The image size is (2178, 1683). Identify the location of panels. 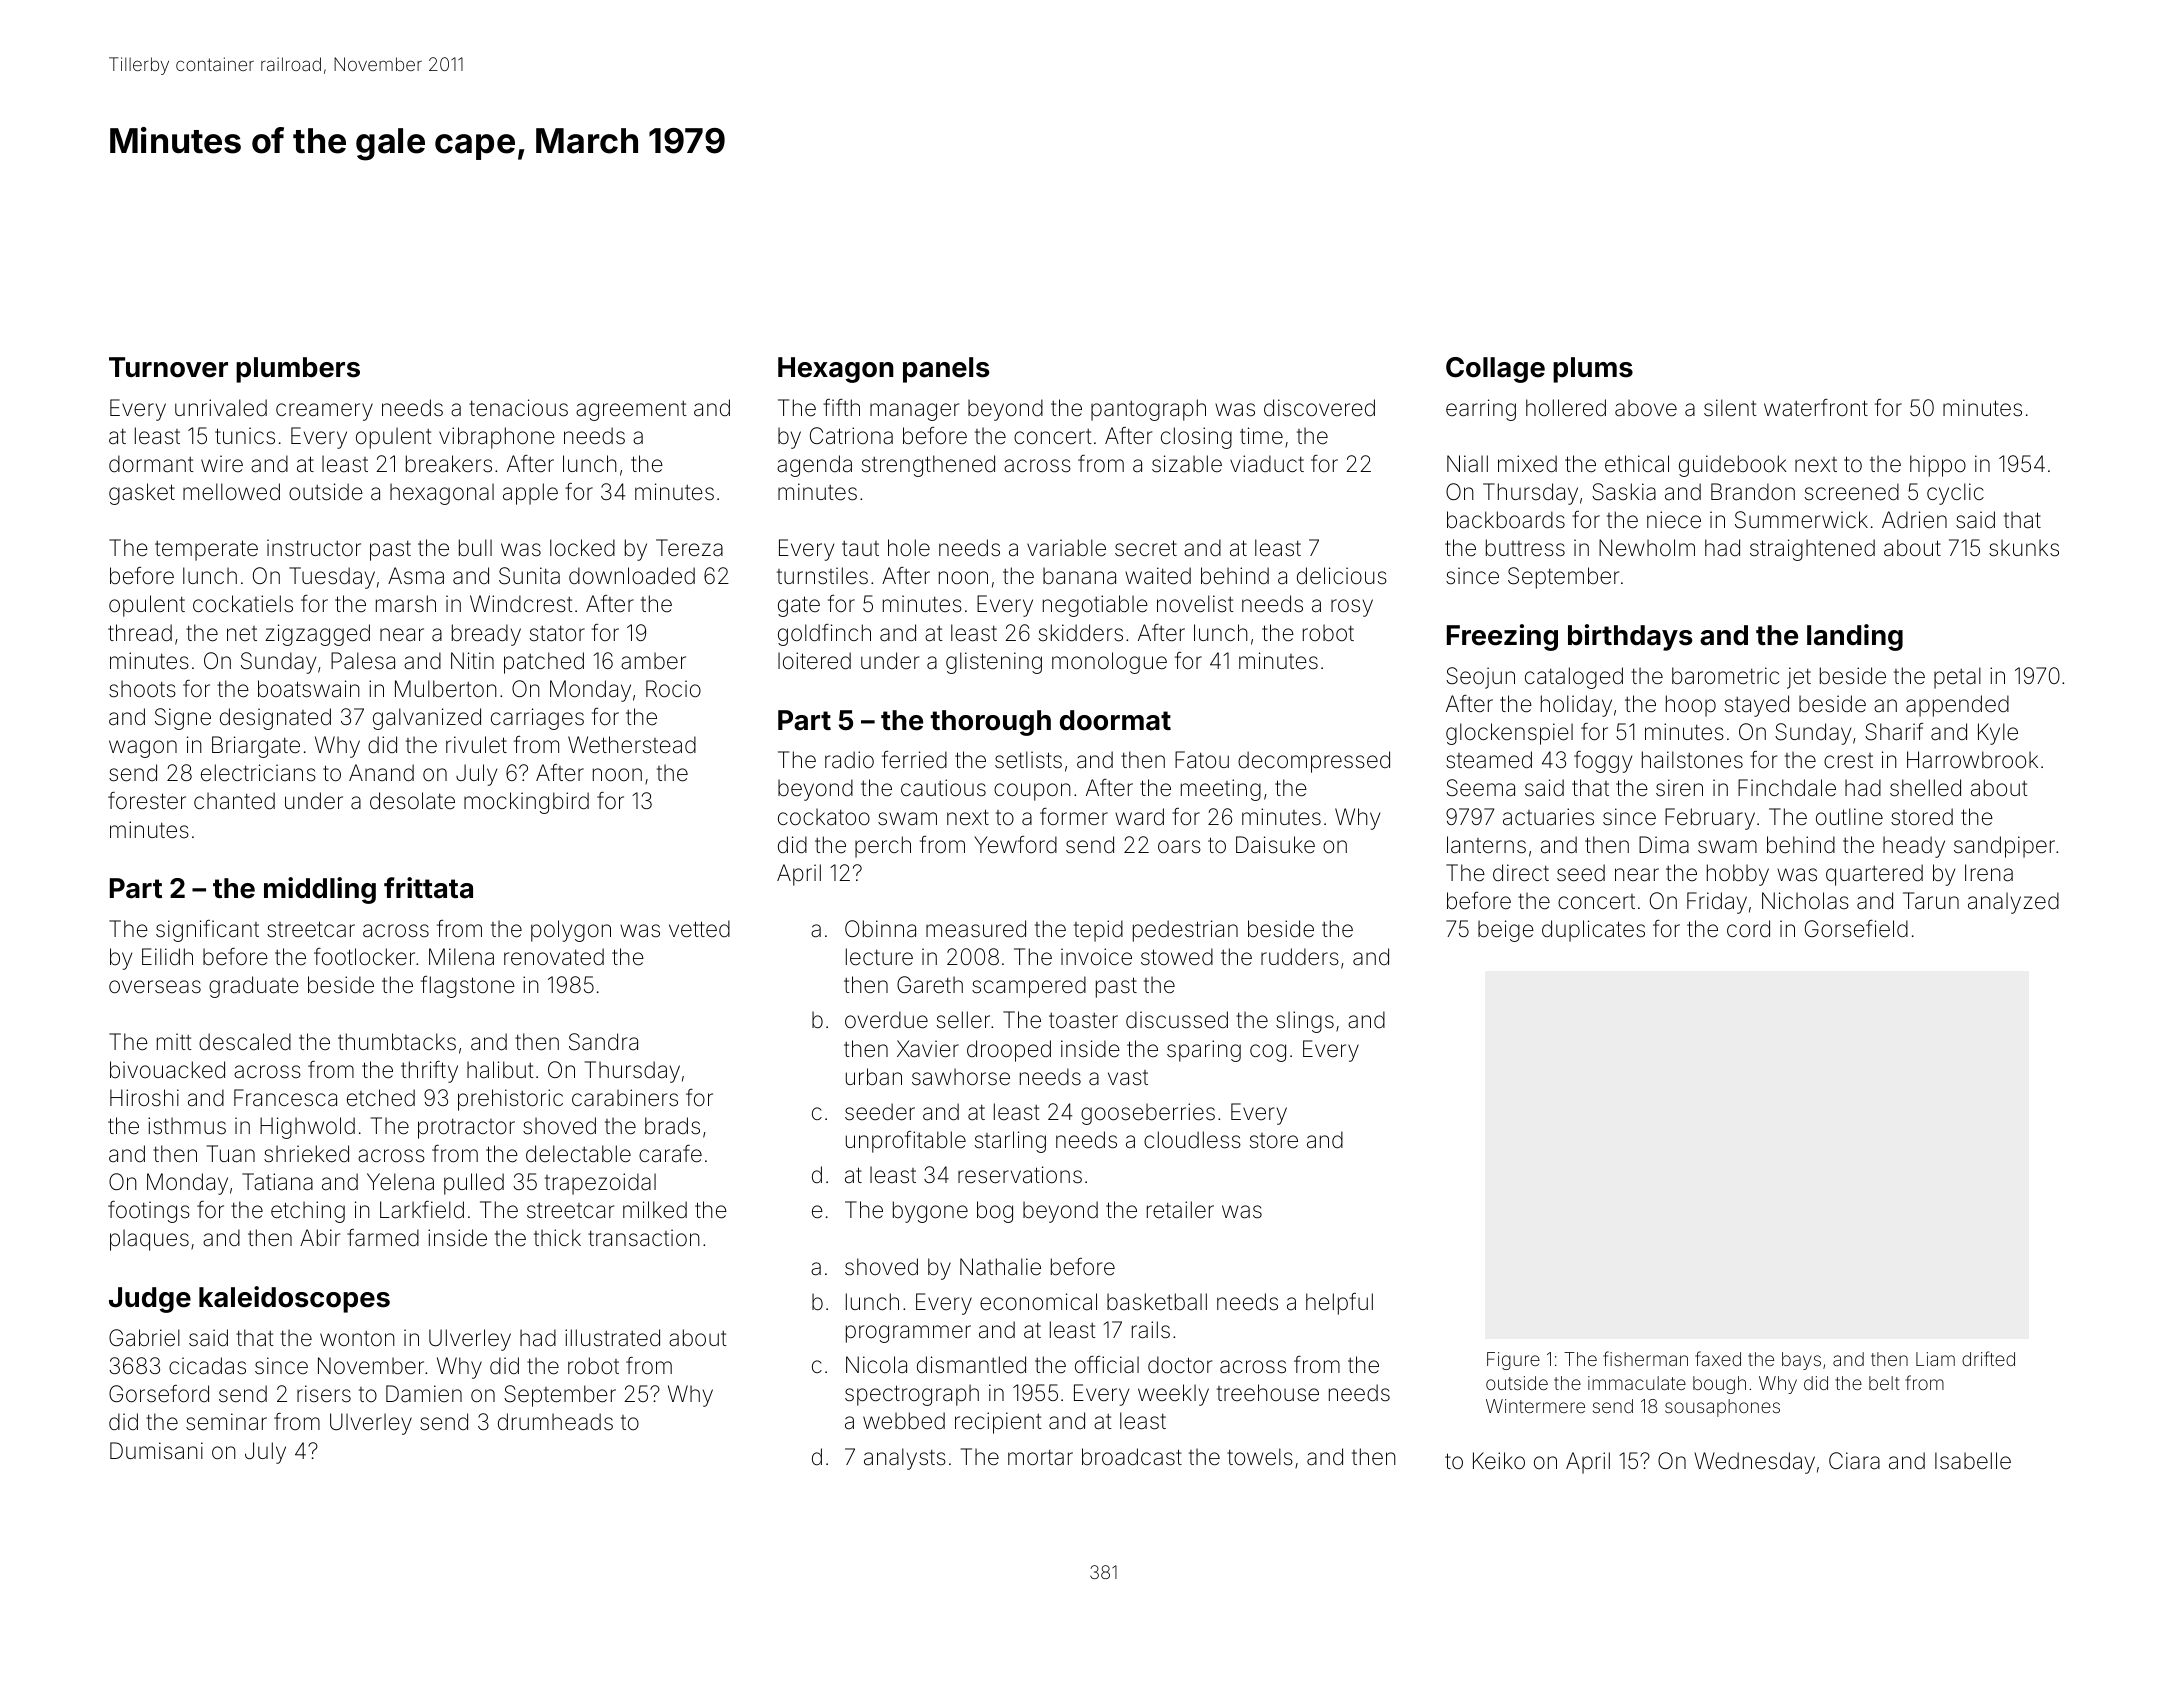
(946, 370).
